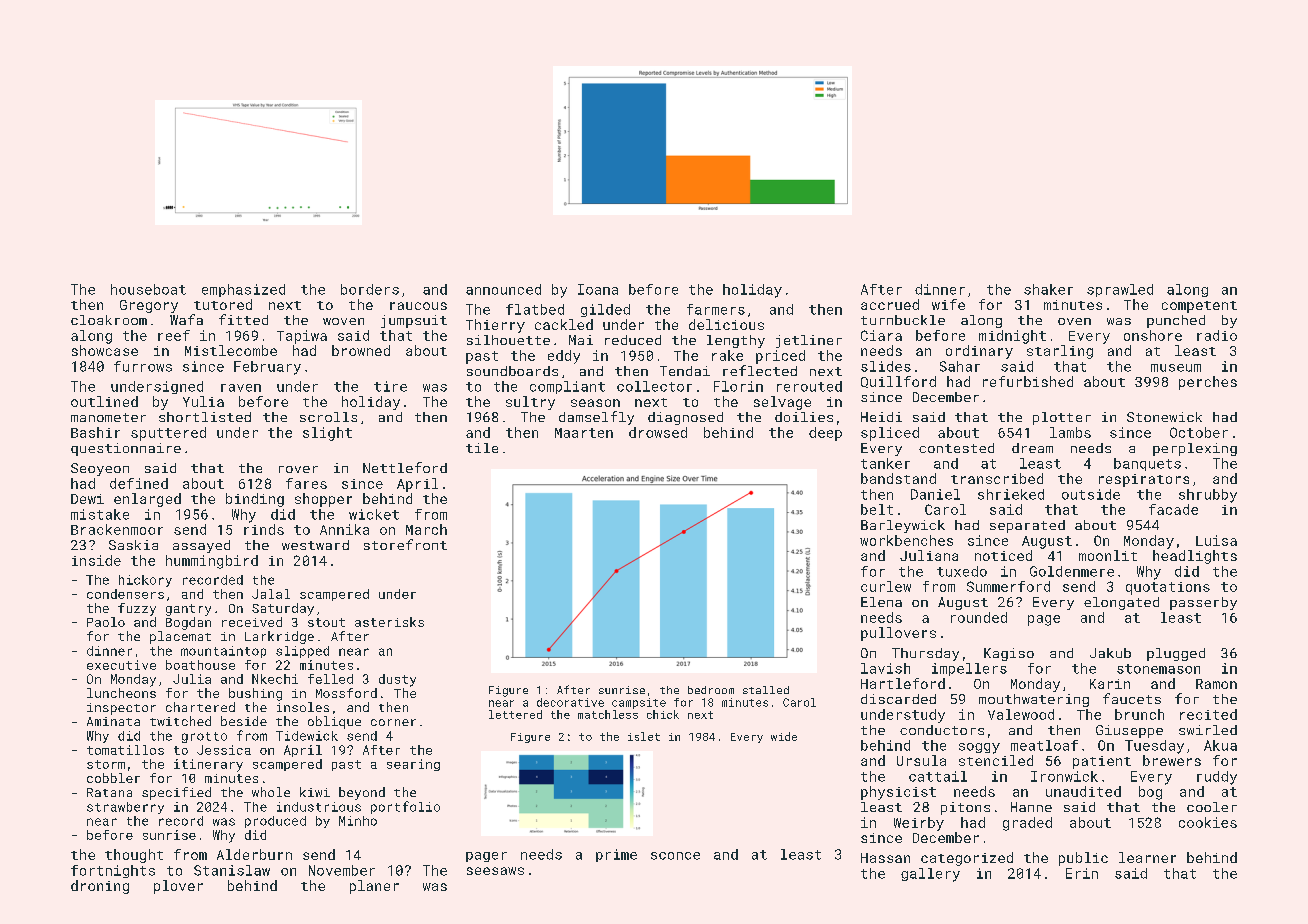 The width and height of the screenshot is (1308, 924). What do you see at coordinates (1208, 496) in the screenshot?
I see `shrubby` at bounding box center [1208, 496].
